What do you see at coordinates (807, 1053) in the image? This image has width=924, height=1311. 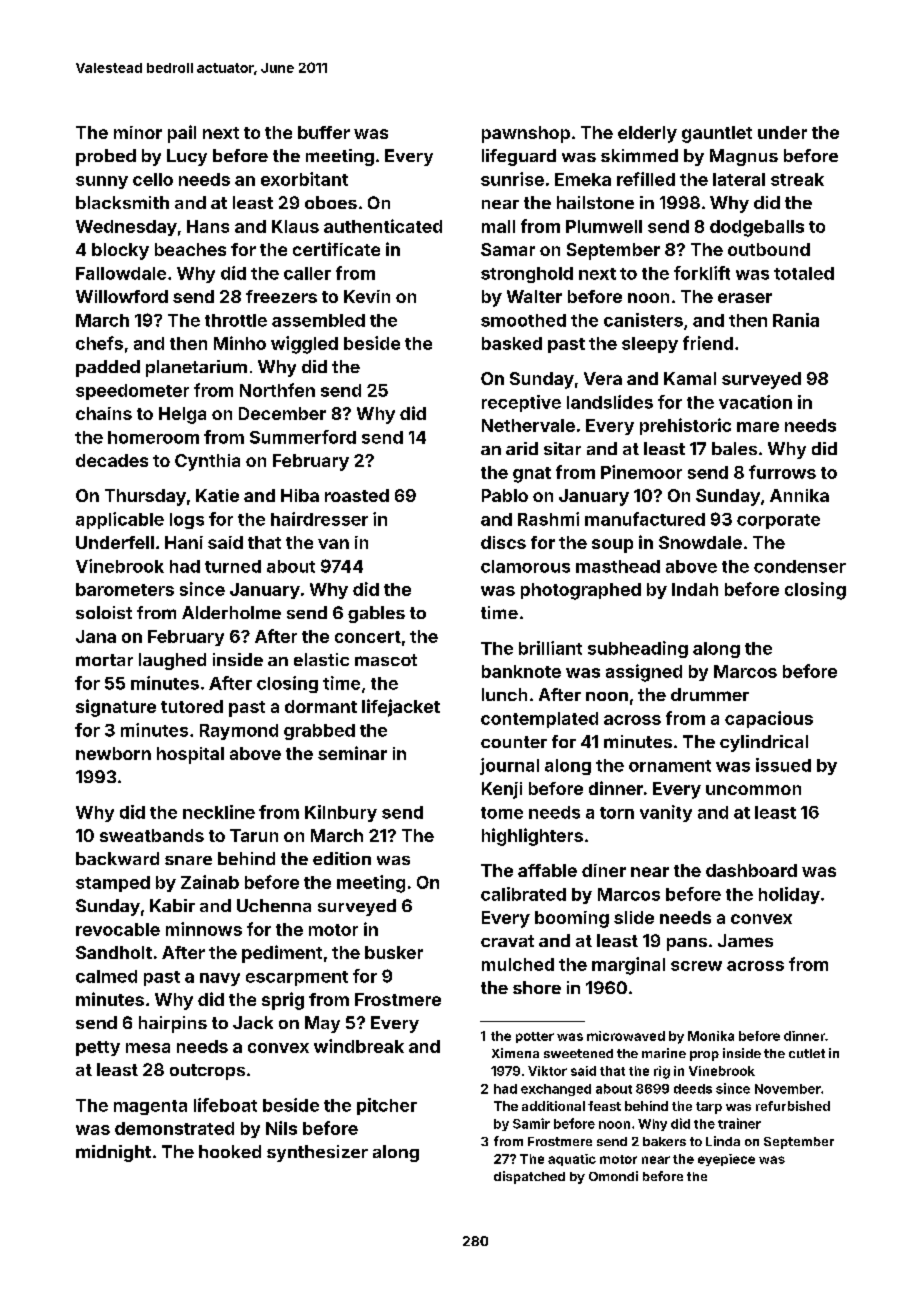 I see `cutlet` at bounding box center [807, 1053].
